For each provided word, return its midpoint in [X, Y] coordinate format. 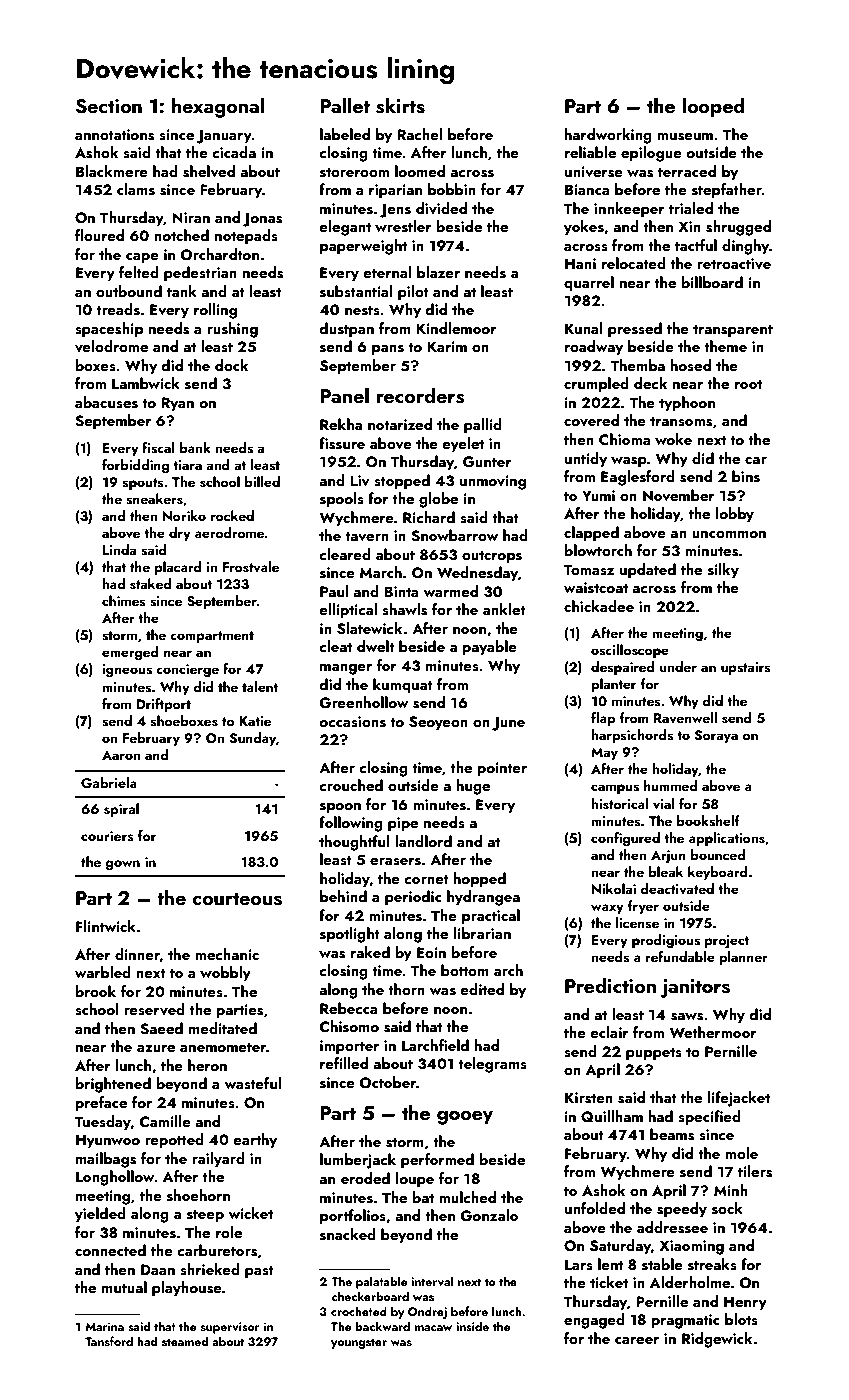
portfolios [353, 1217]
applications [727, 839]
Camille [165, 1121]
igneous [127, 671]
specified [709, 1118]
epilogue [651, 154]
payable [490, 648]
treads [118, 309]
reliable [590, 152]
